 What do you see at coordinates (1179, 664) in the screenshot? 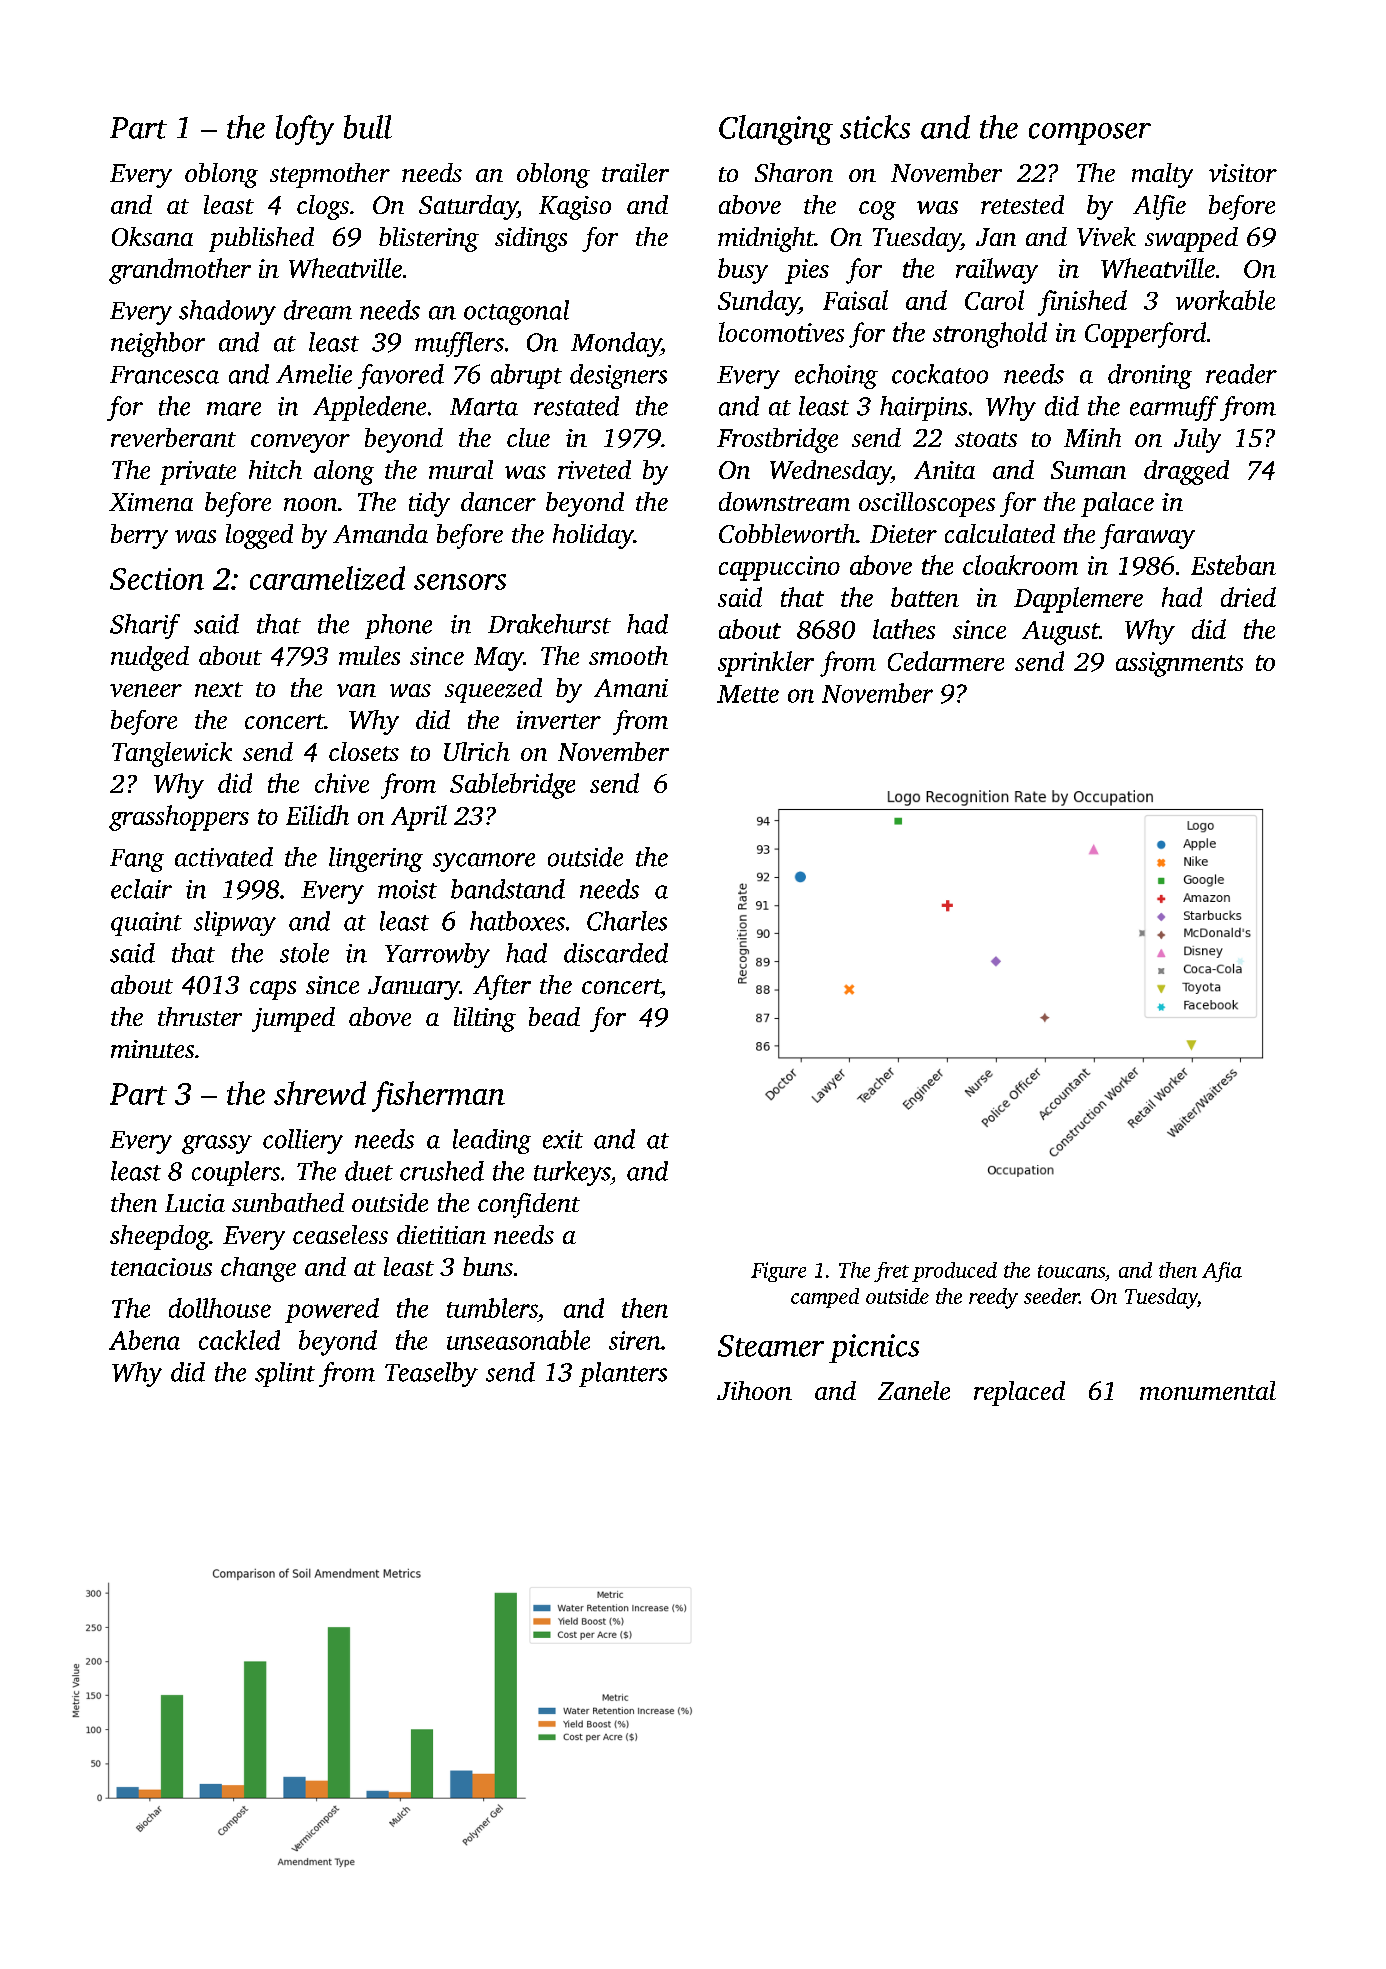
I see `assignments` at bounding box center [1179, 664].
